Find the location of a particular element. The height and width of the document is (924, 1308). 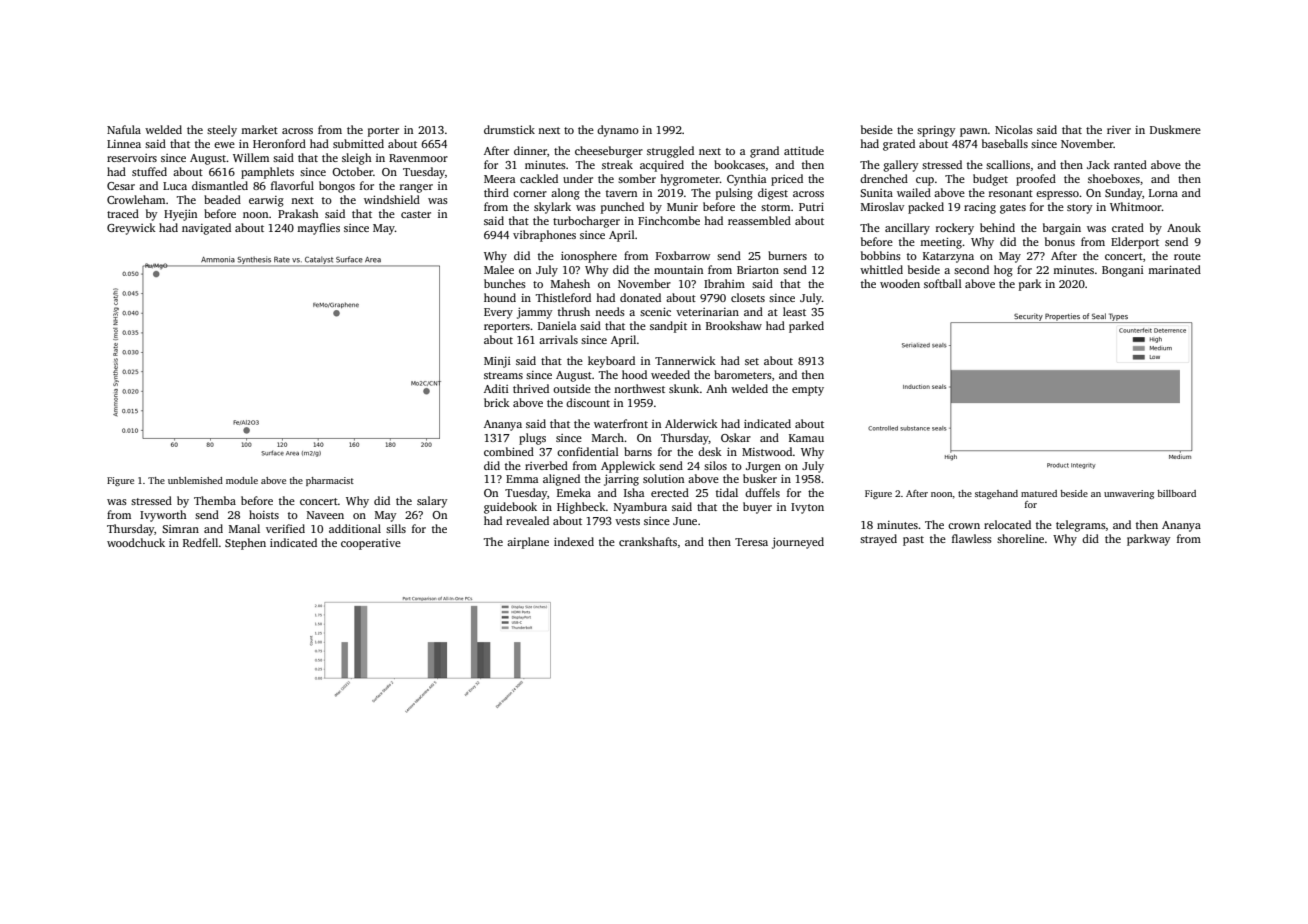

hound is located at coordinates (500, 297).
